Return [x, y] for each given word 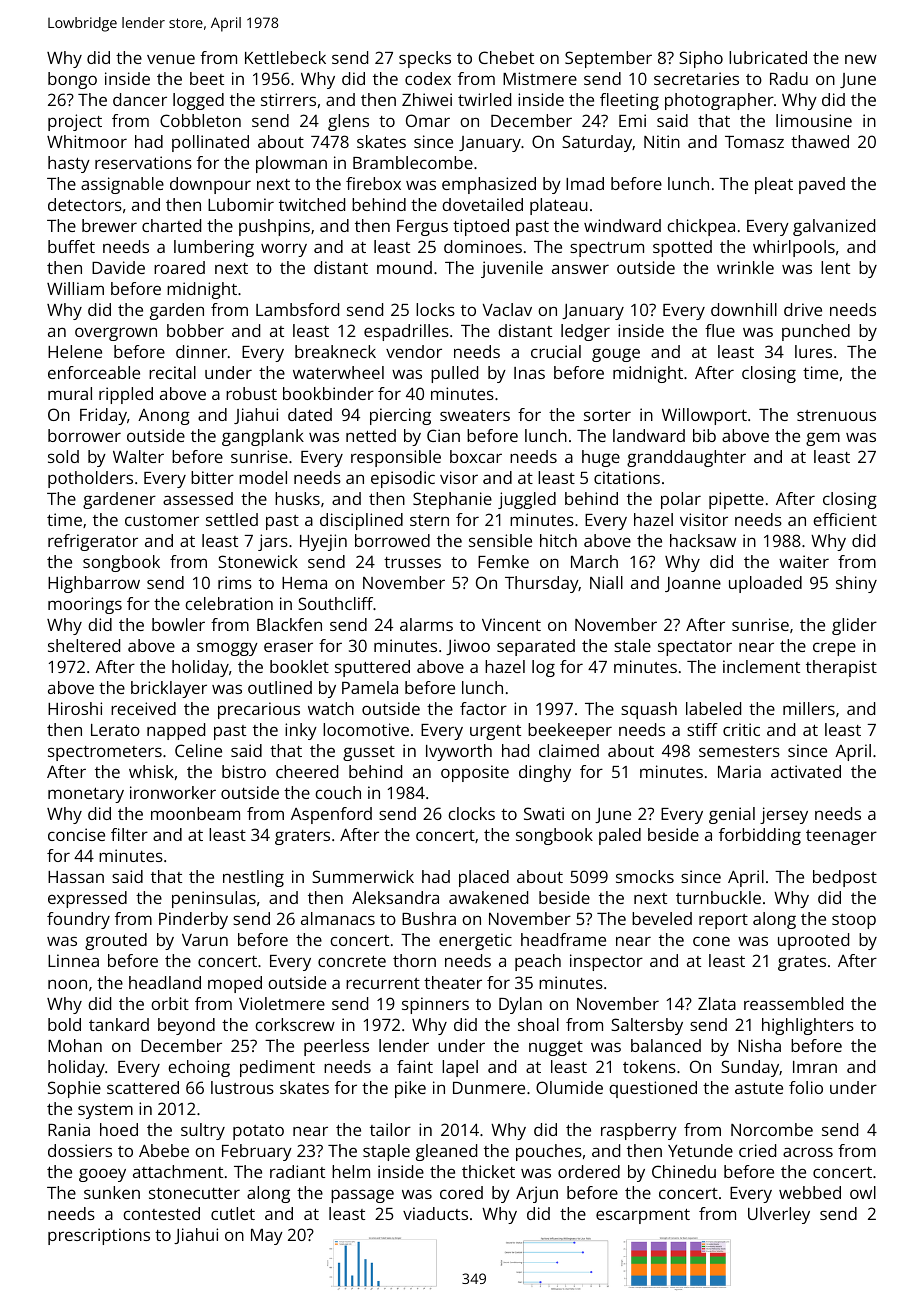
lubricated [768, 57]
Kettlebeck [285, 57]
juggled [527, 500]
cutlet [233, 1213]
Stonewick [258, 561]
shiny [856, 584]
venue [171, 59]
